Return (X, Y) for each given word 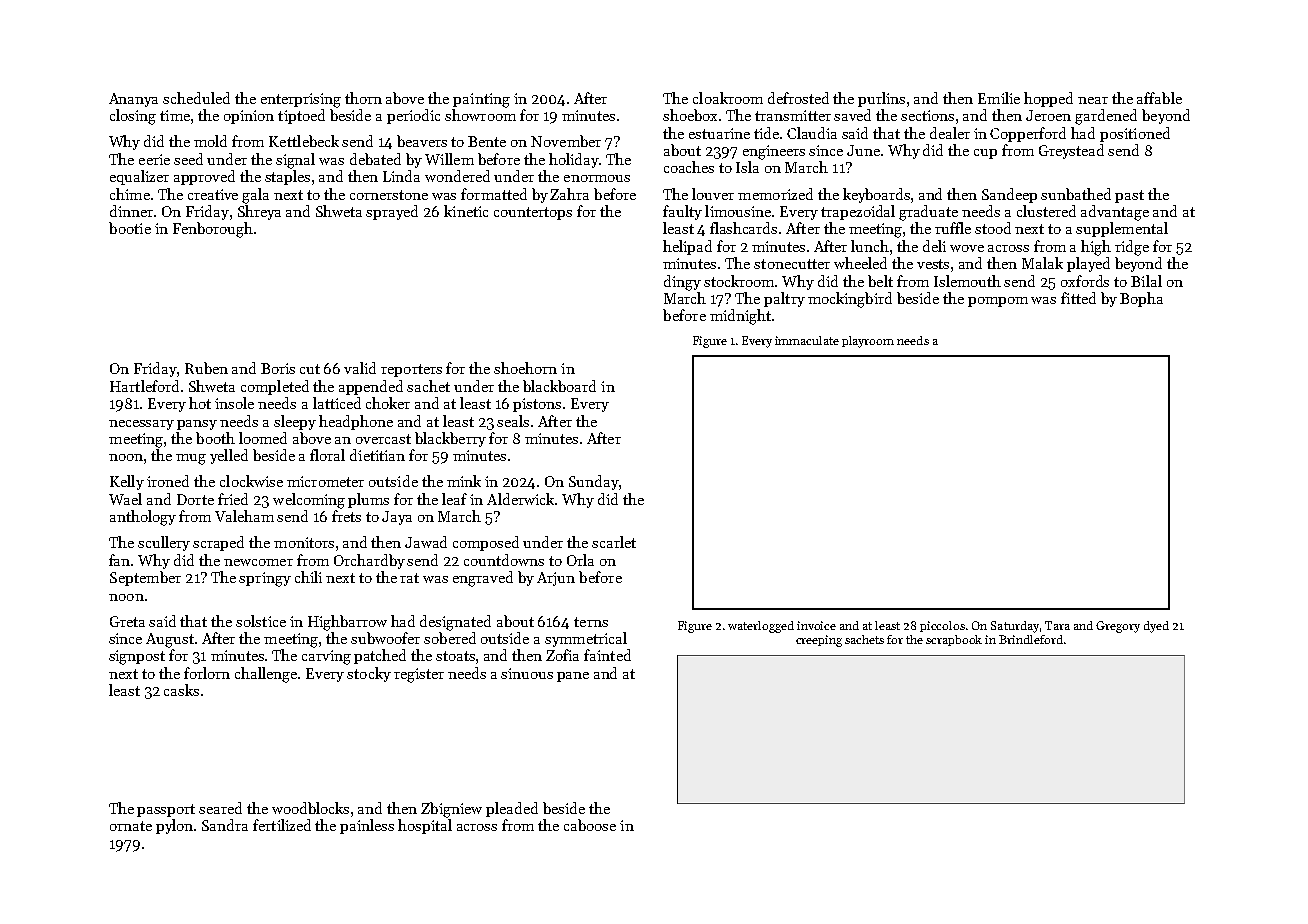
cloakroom (728, 98)
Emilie (999, 98)
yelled (229, 456)
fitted (1078, 298)
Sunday (594, 482)
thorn (363, 98)
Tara (1057, 625)
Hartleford (144, 386)
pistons (537, 405)
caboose (590, 825)
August (170, 640)
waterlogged (761, 627)
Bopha (1141, 299)
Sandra (225, 825)
